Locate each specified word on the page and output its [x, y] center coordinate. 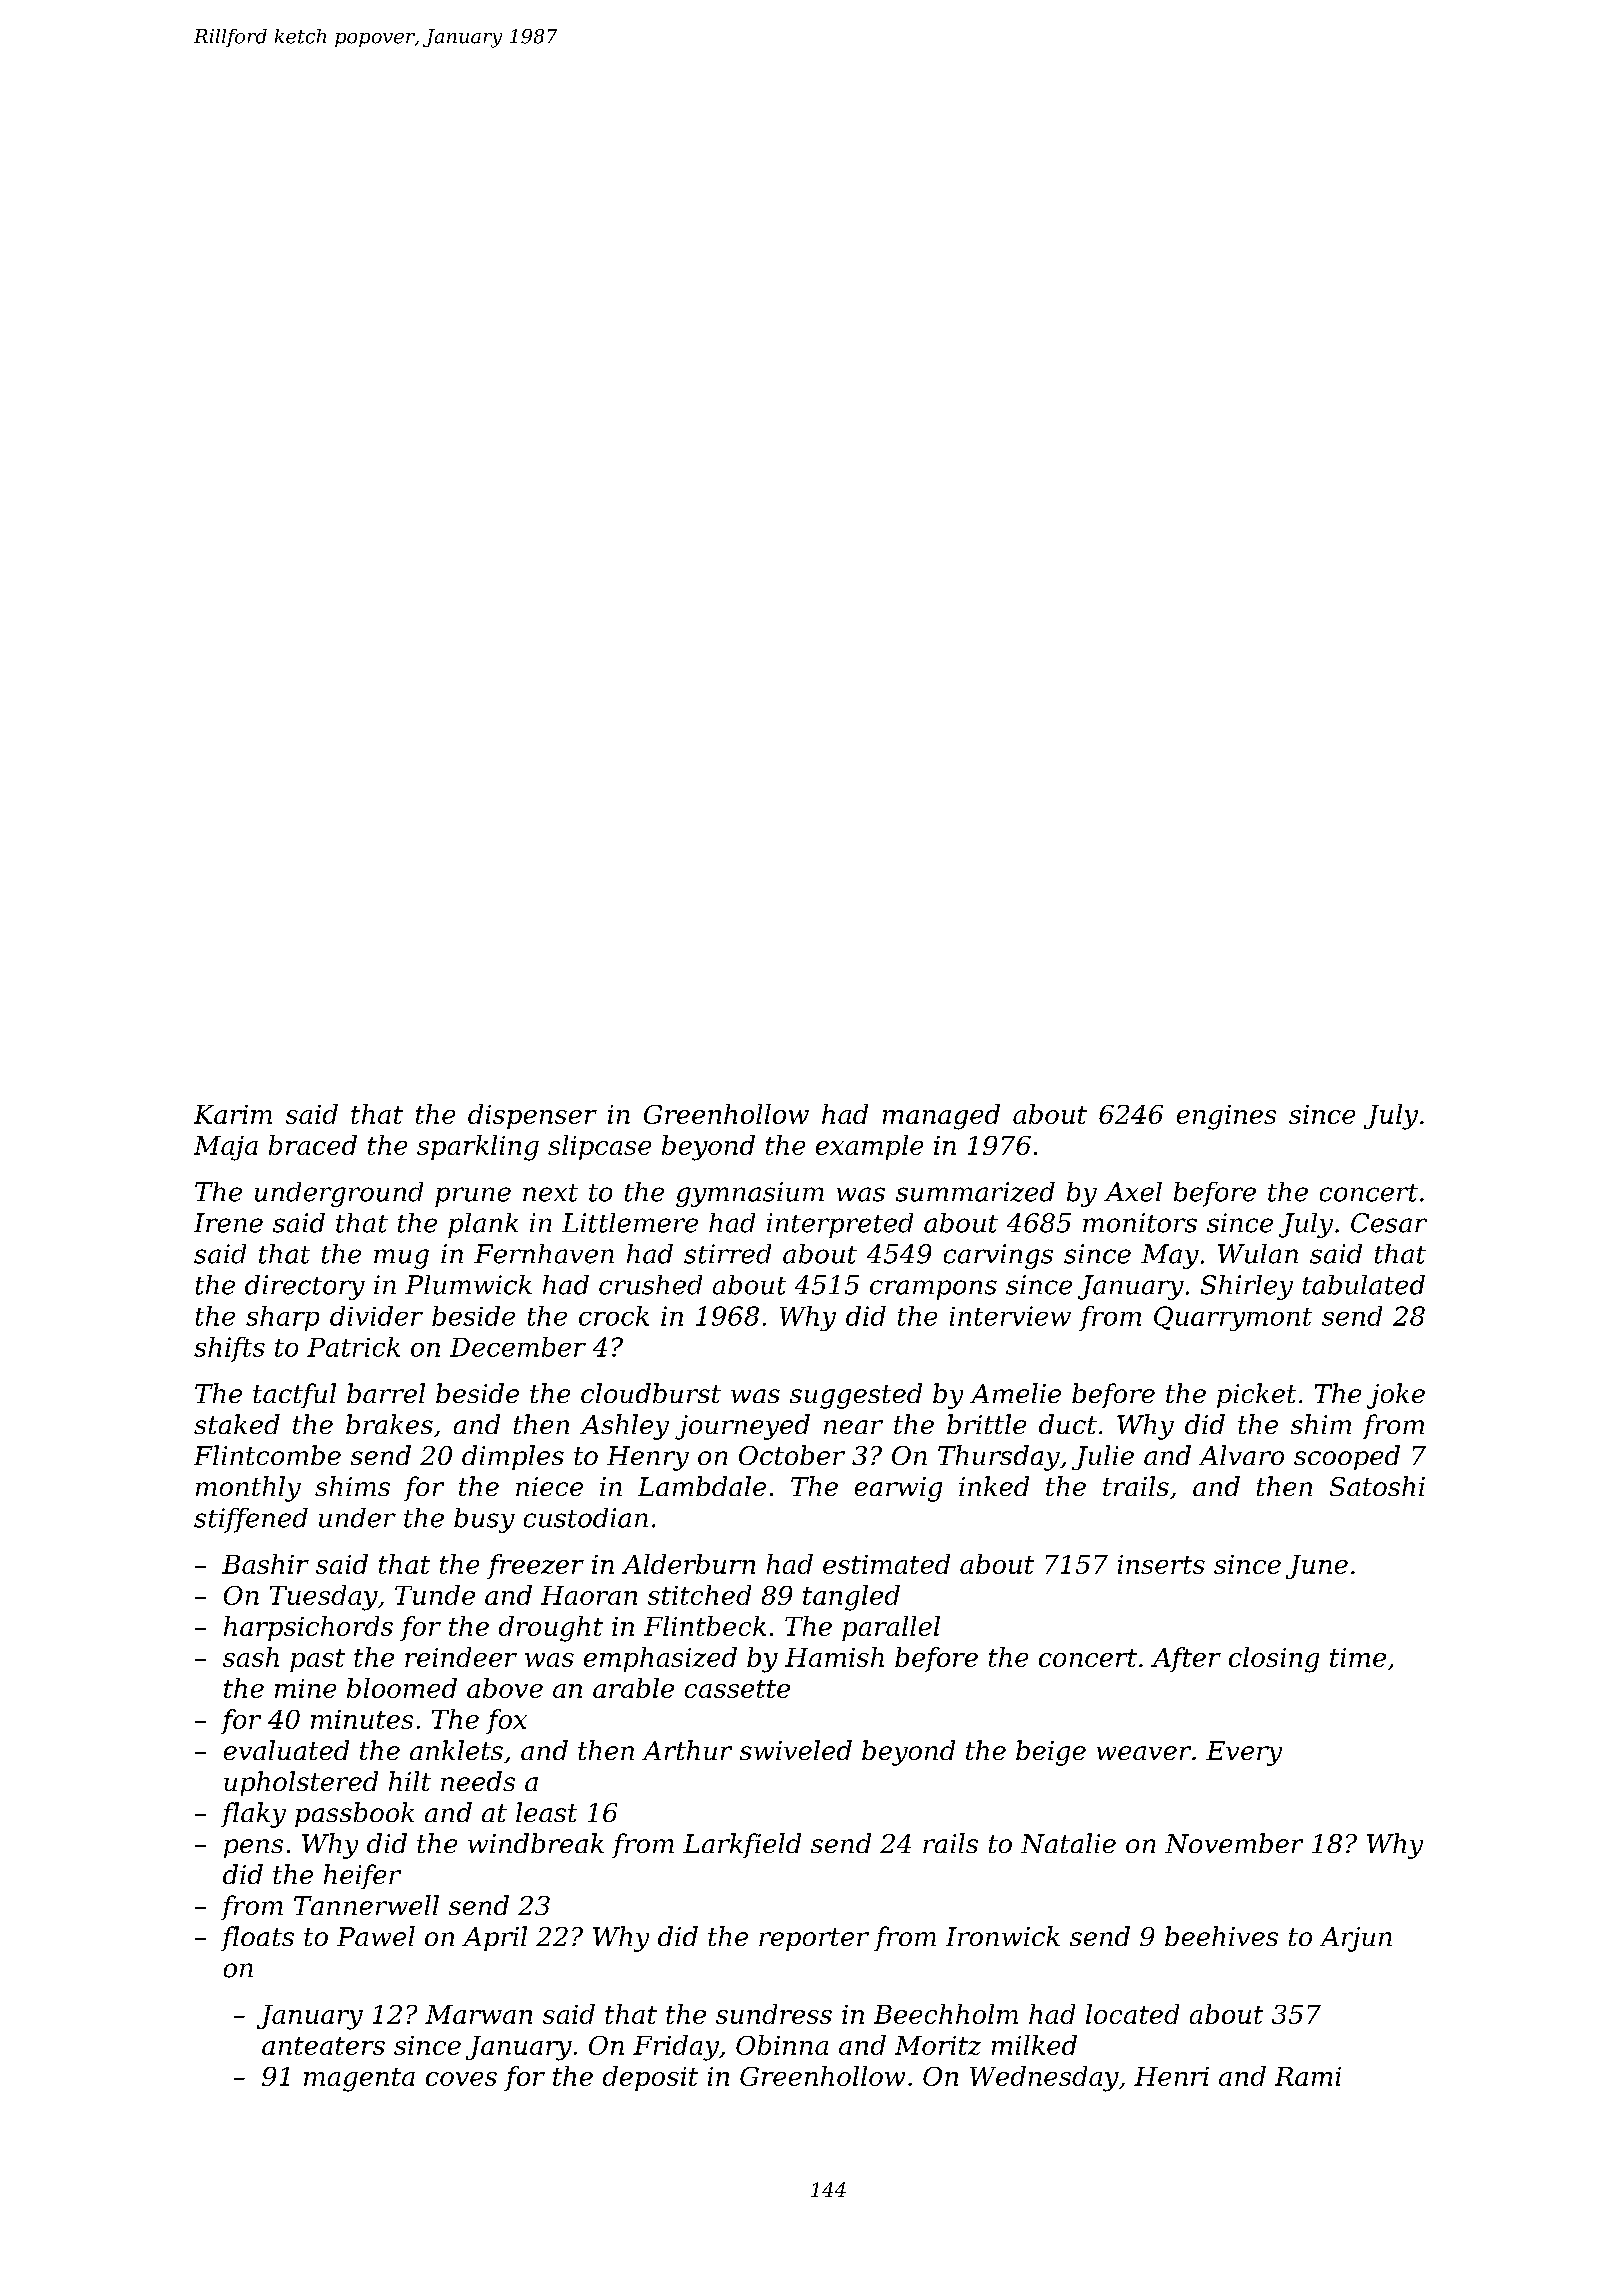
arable [633, 1688]
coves [461, 2079]
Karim [233, 1114]
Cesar [1389, 1223]
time [1358, 1657]
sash [251, 1657]
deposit [650, 2078]
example [869, 1147]
